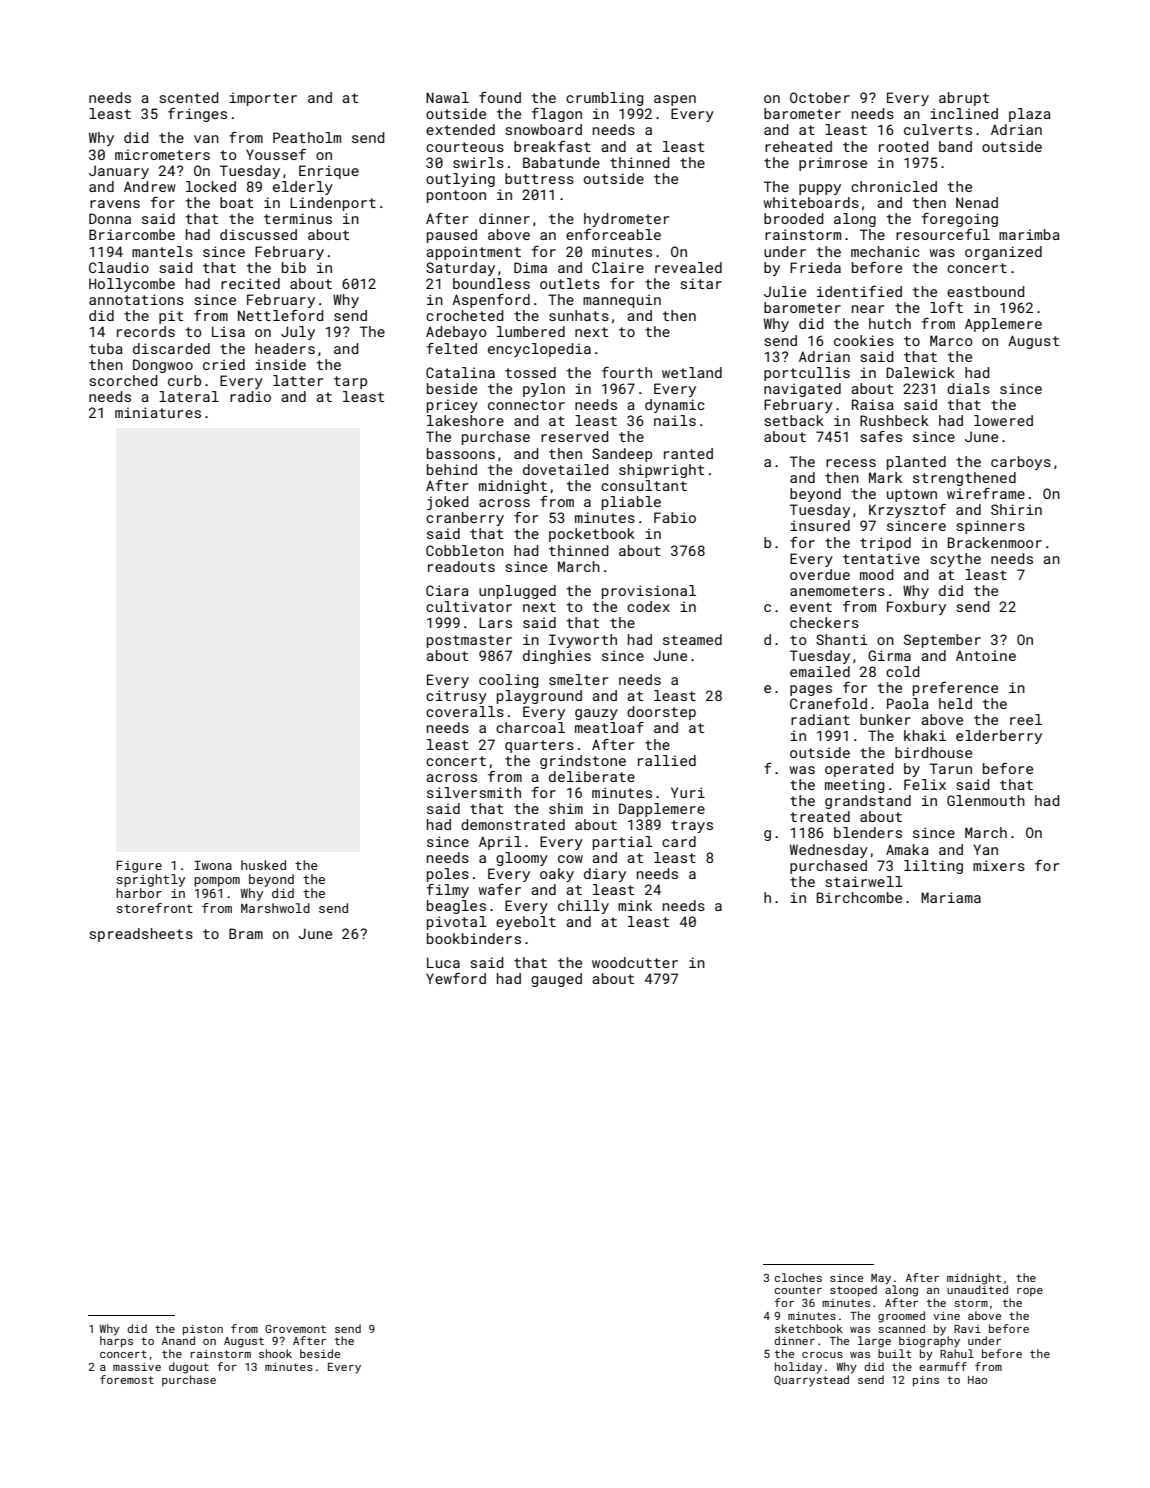 The width and height of the document is (1150, 1488). I want to click on scented, so click(189, 97).
